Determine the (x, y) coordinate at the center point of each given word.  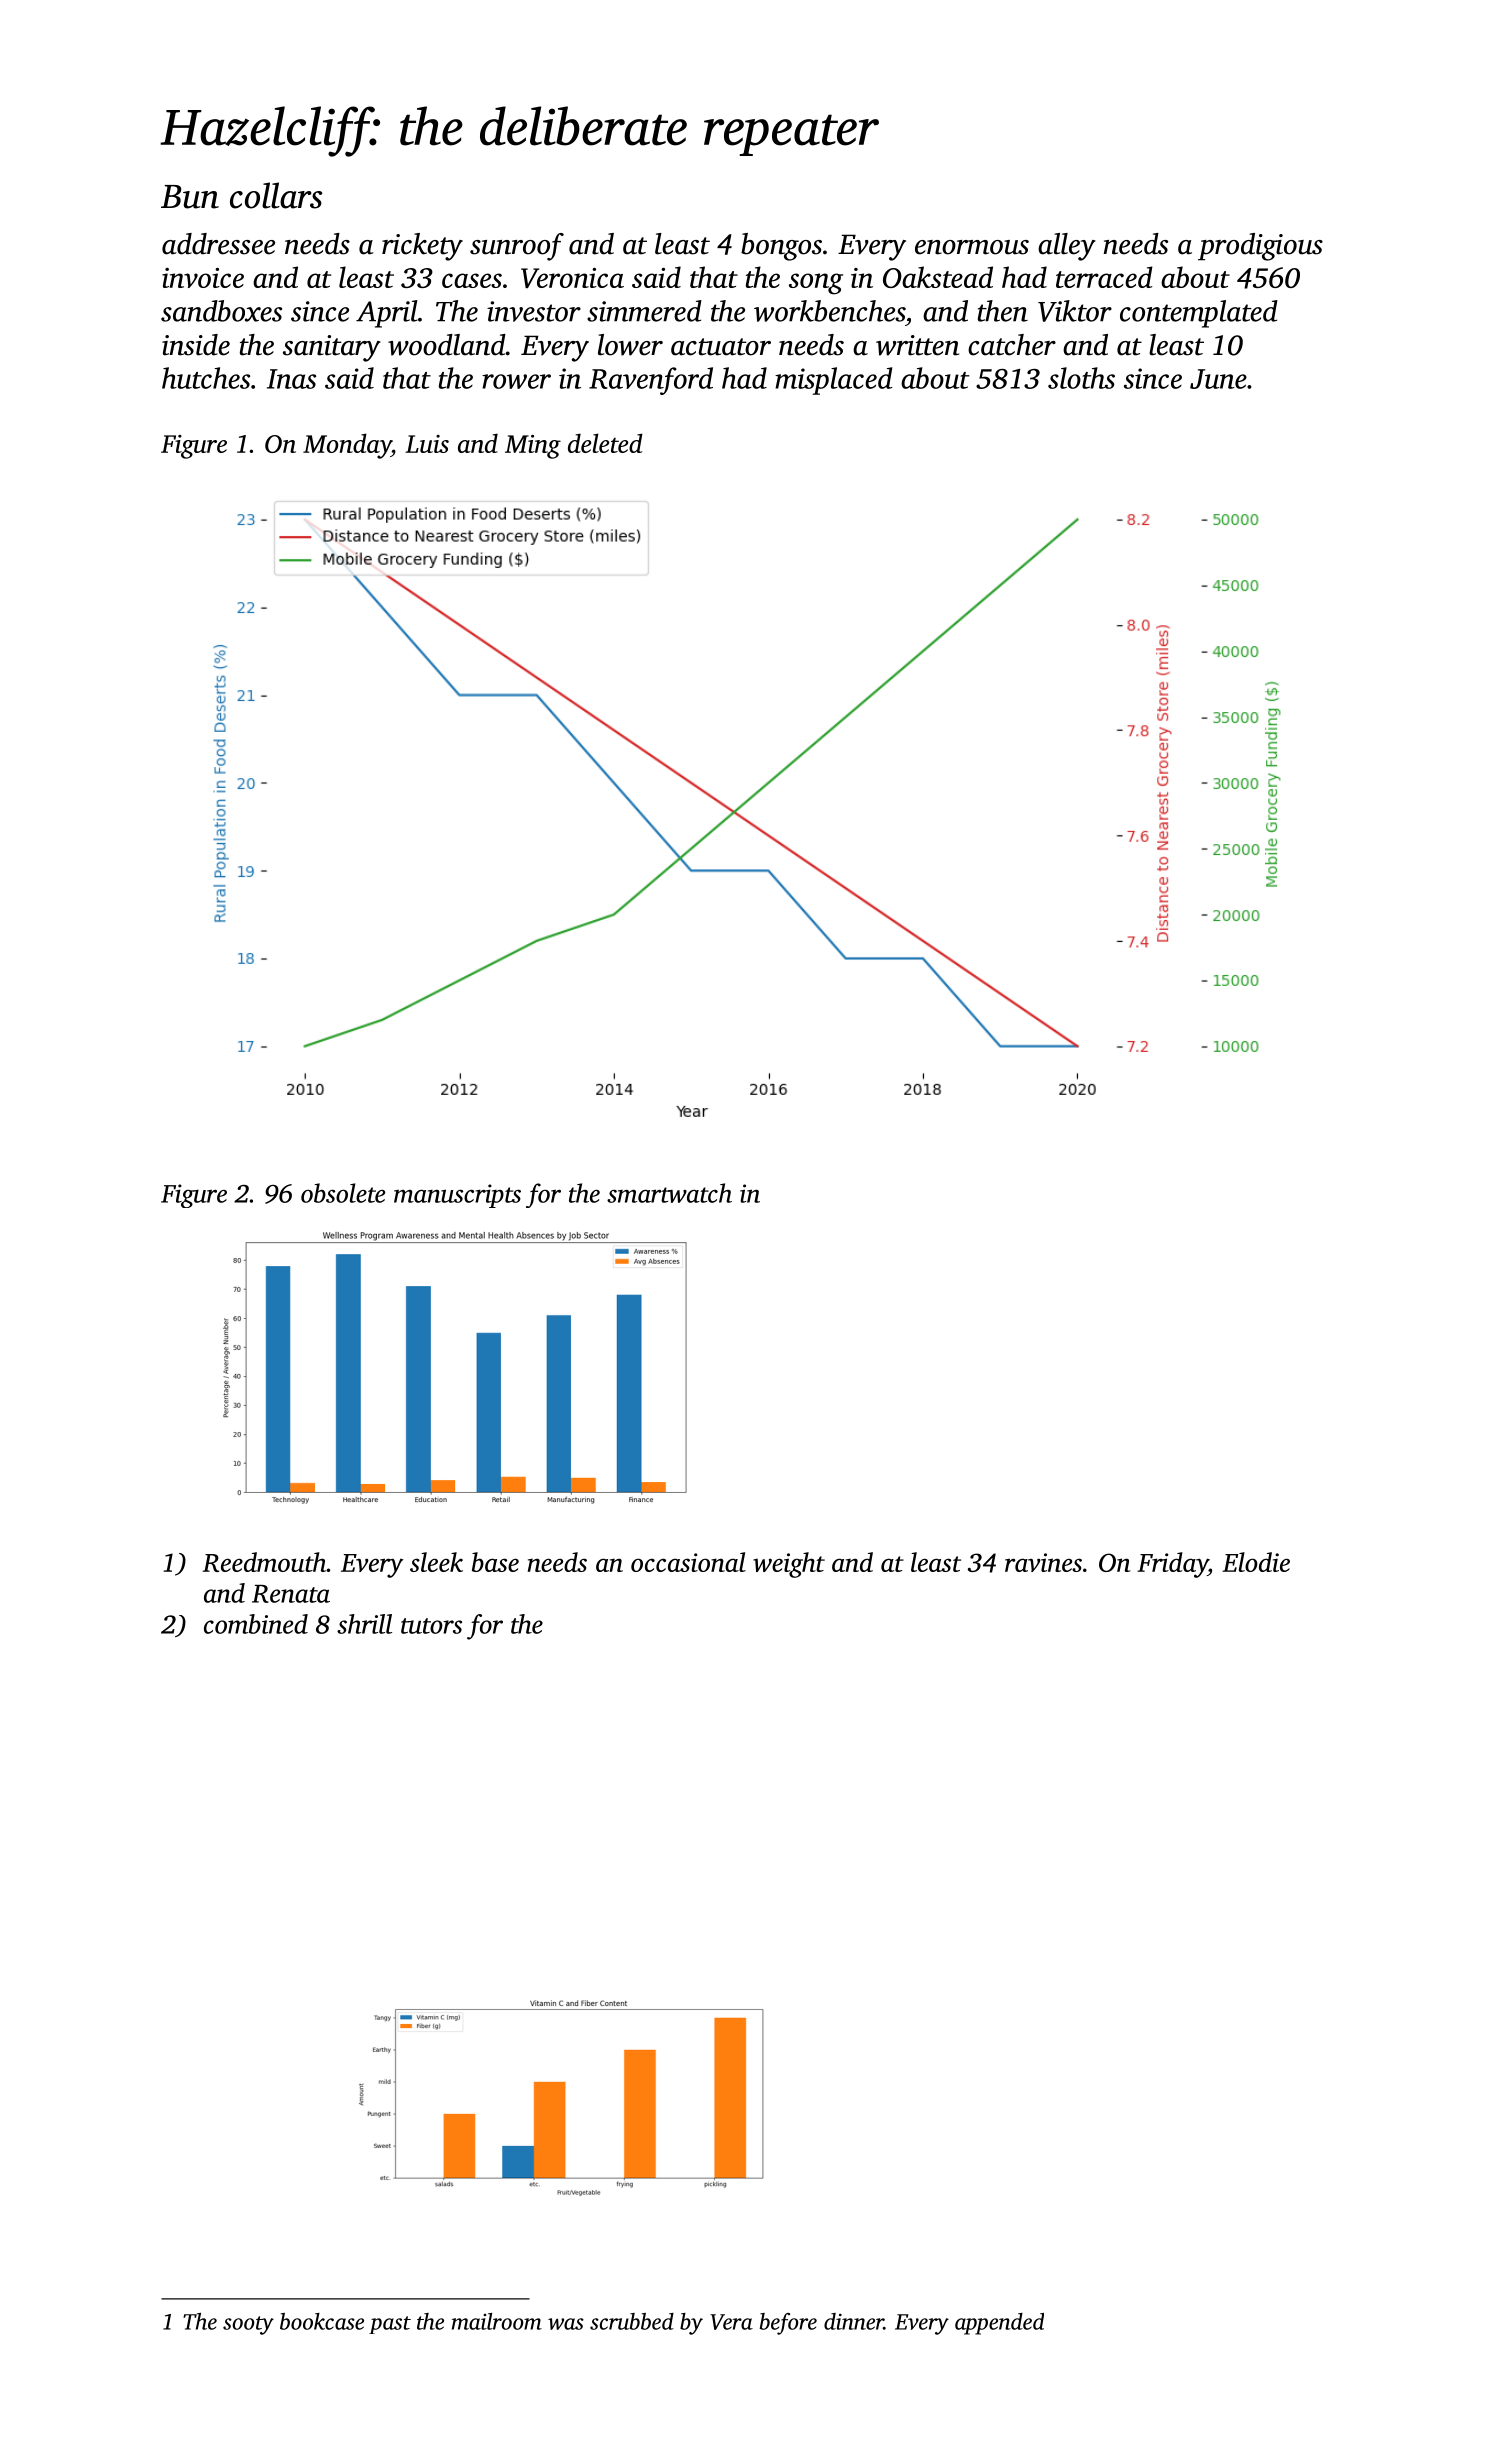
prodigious (1260, 247)
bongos (781, 247)
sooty (248, 2325)
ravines (1043, 1562)
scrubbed (632, 2321)
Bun (190, 197)
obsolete (343, 1193)
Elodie (1256, 1562)
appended (999, 2324)
